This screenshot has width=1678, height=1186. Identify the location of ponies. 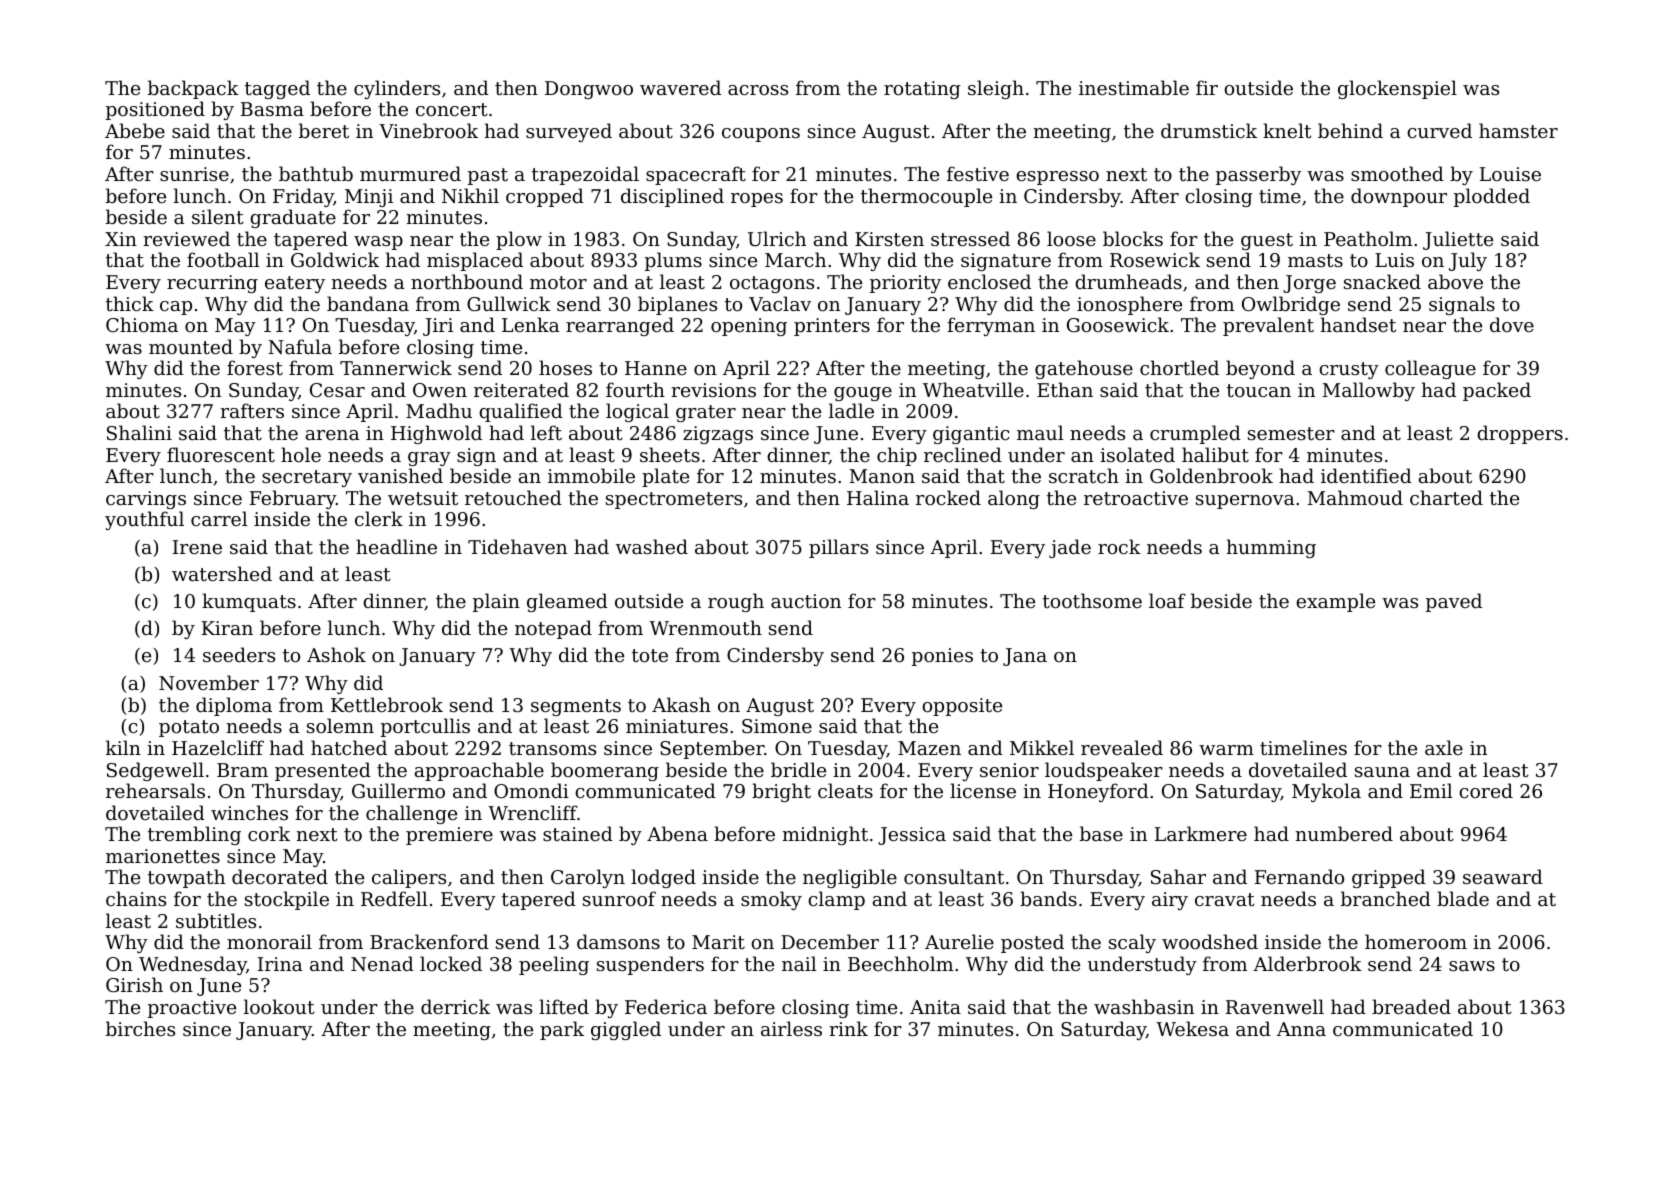
(942, 657).
